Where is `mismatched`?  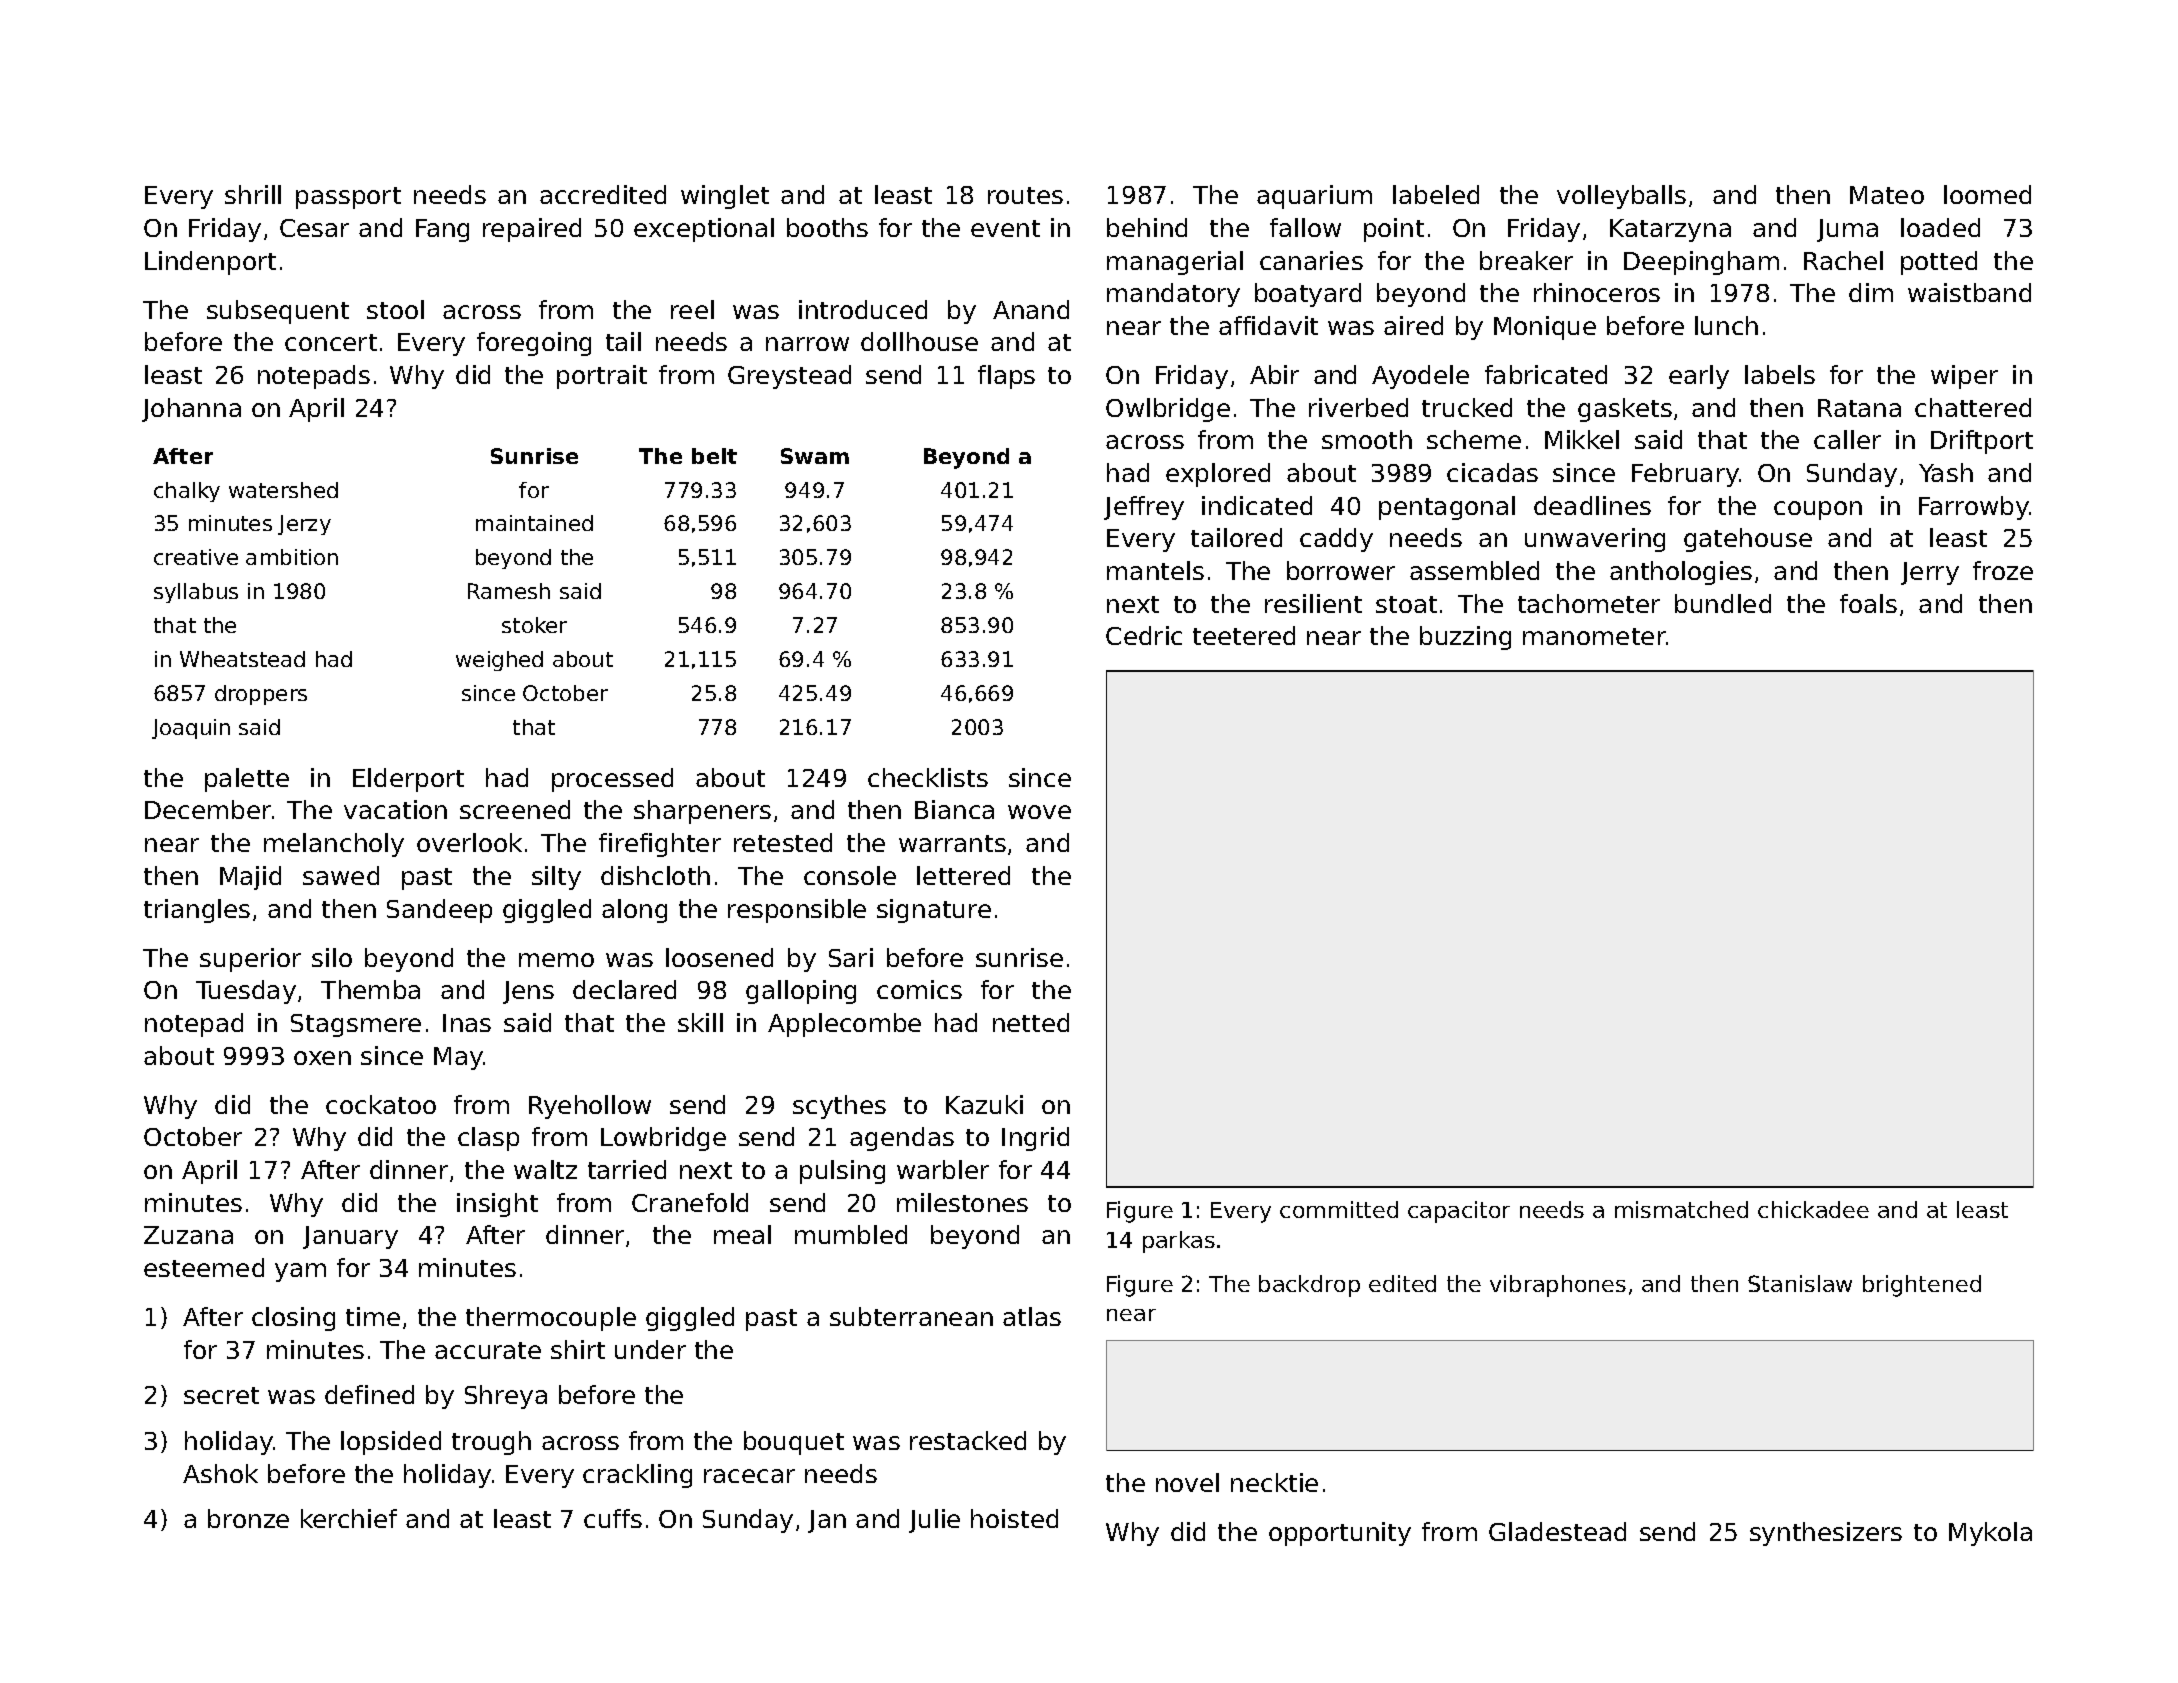
mismatched is located at coordinates (1681, 1209).
